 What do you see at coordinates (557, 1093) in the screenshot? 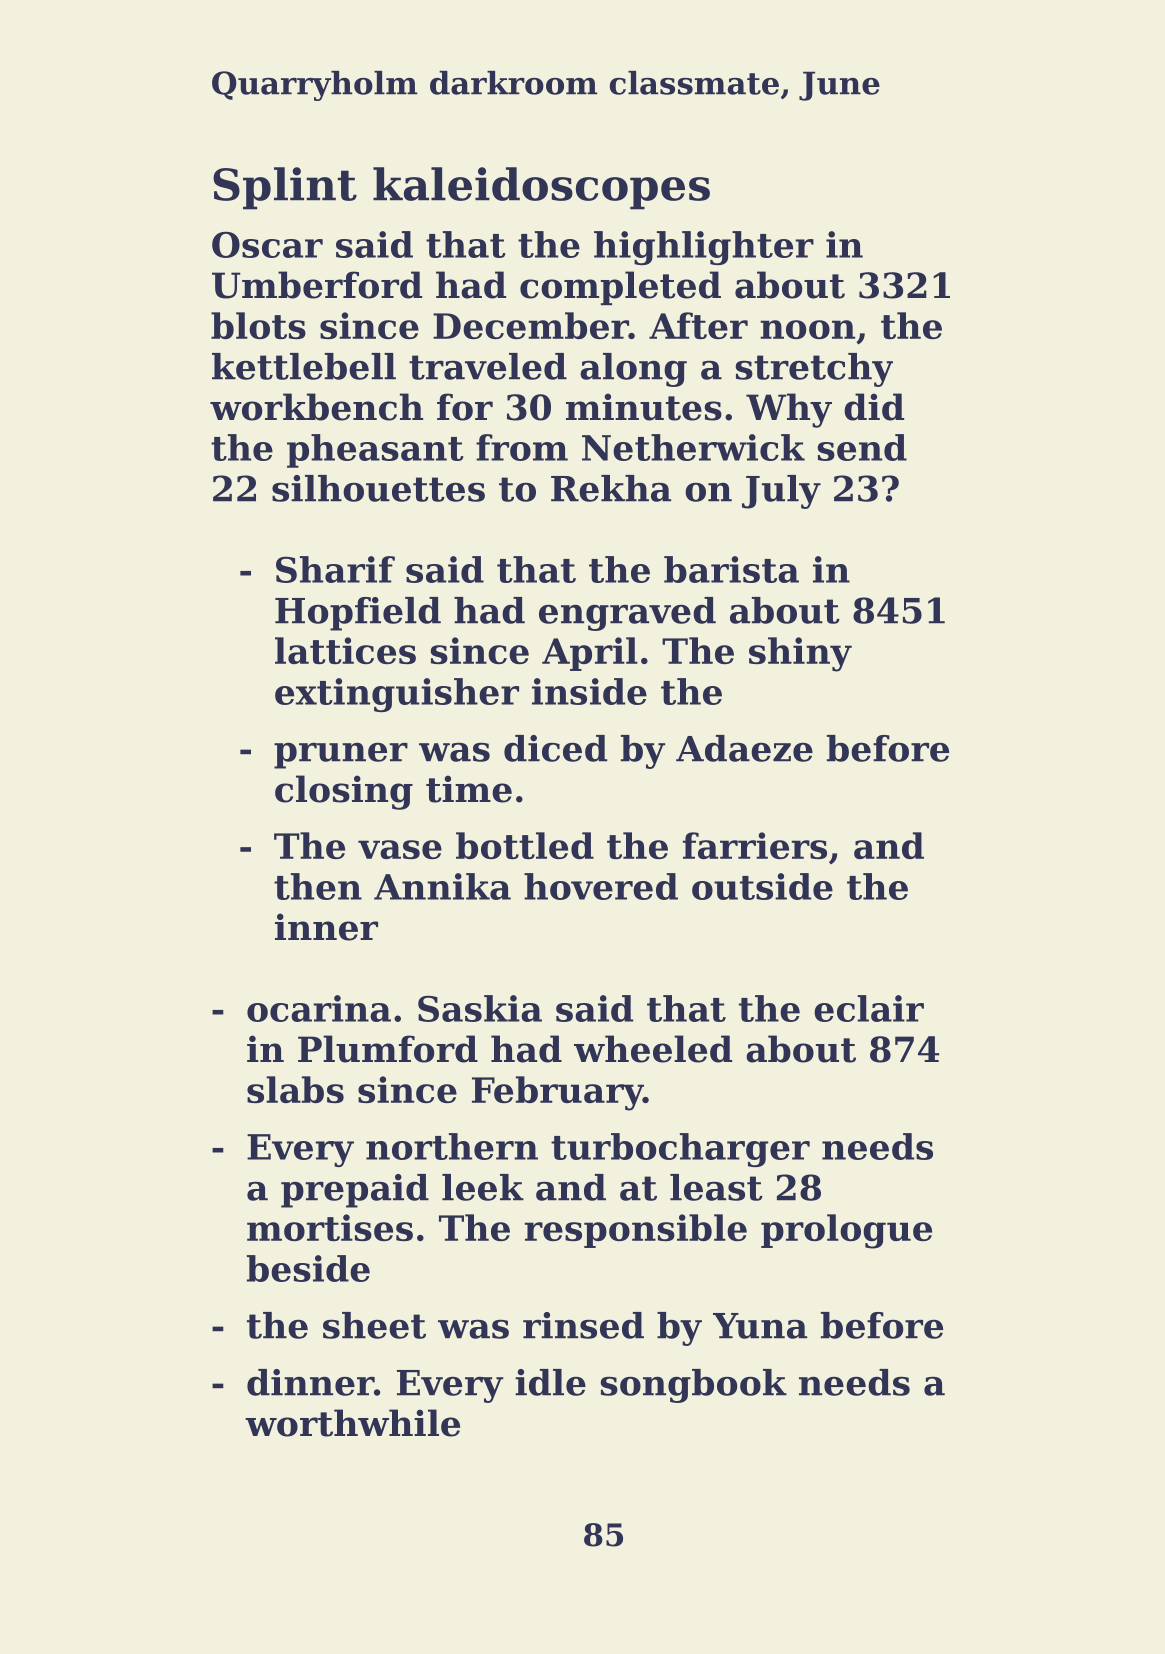
I see `February` at bounding box center [557, 1093].
